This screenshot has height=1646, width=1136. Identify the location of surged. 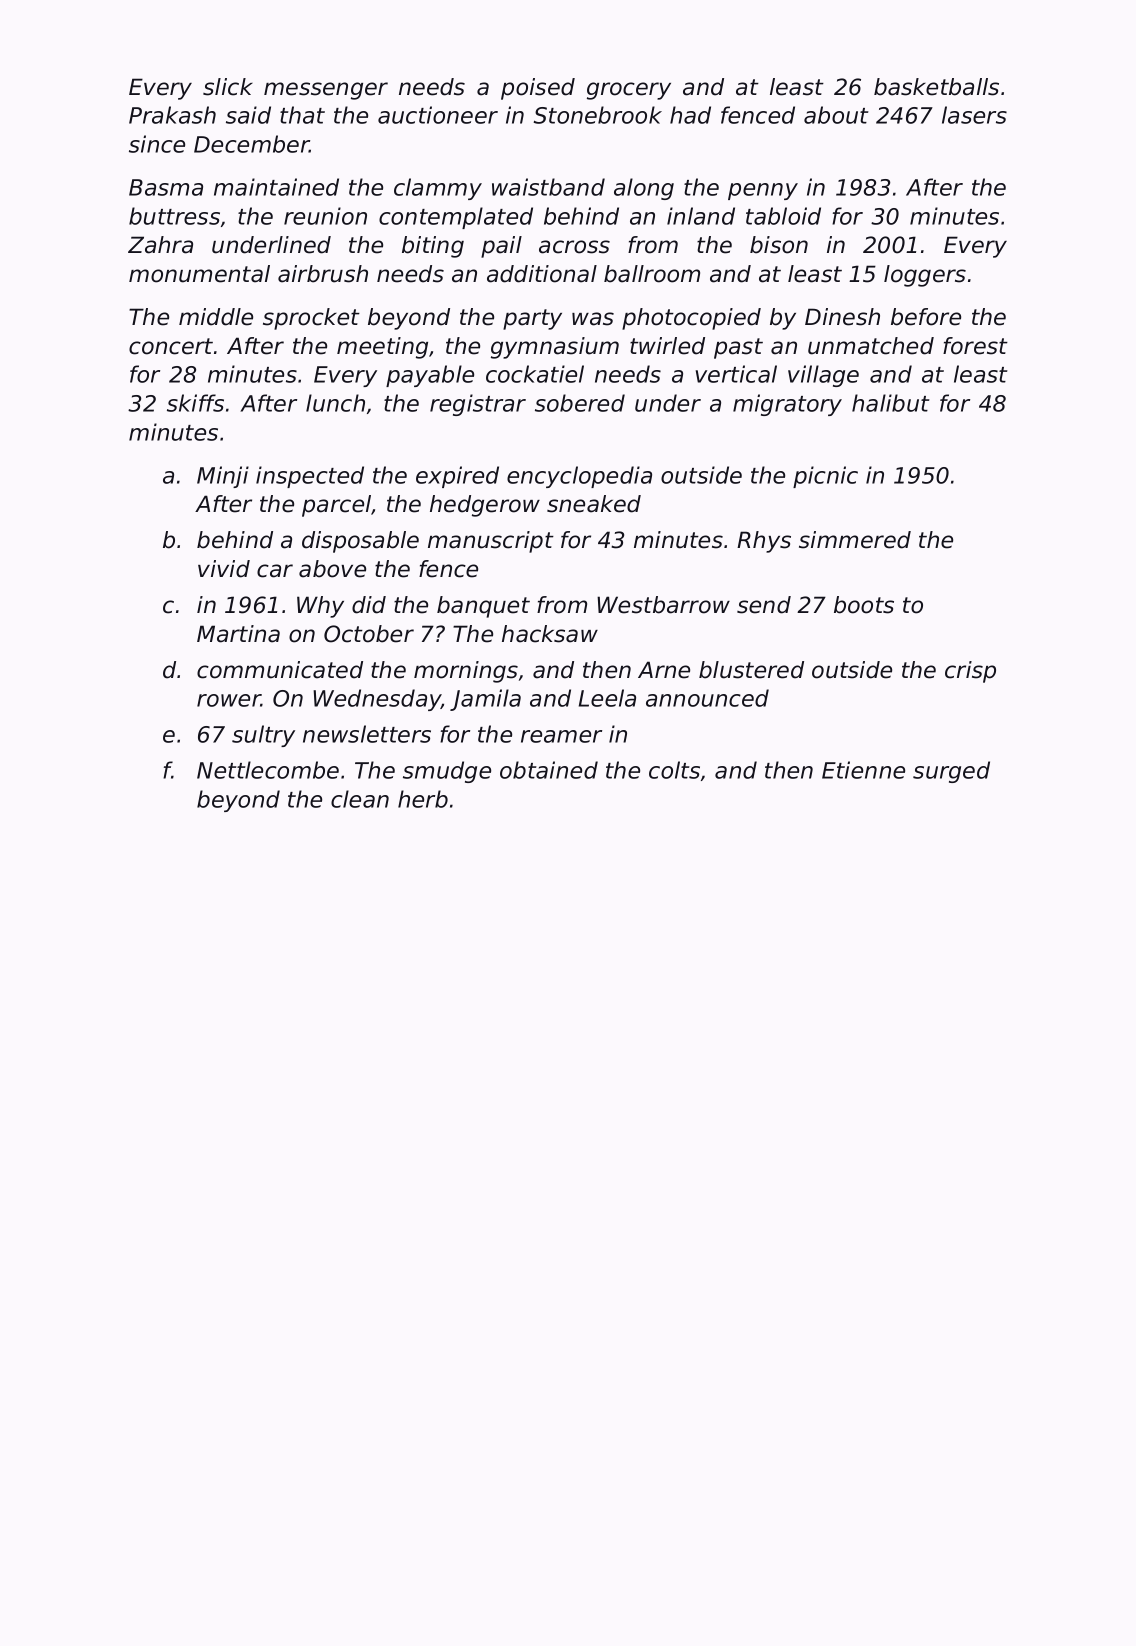
(951, 772).
